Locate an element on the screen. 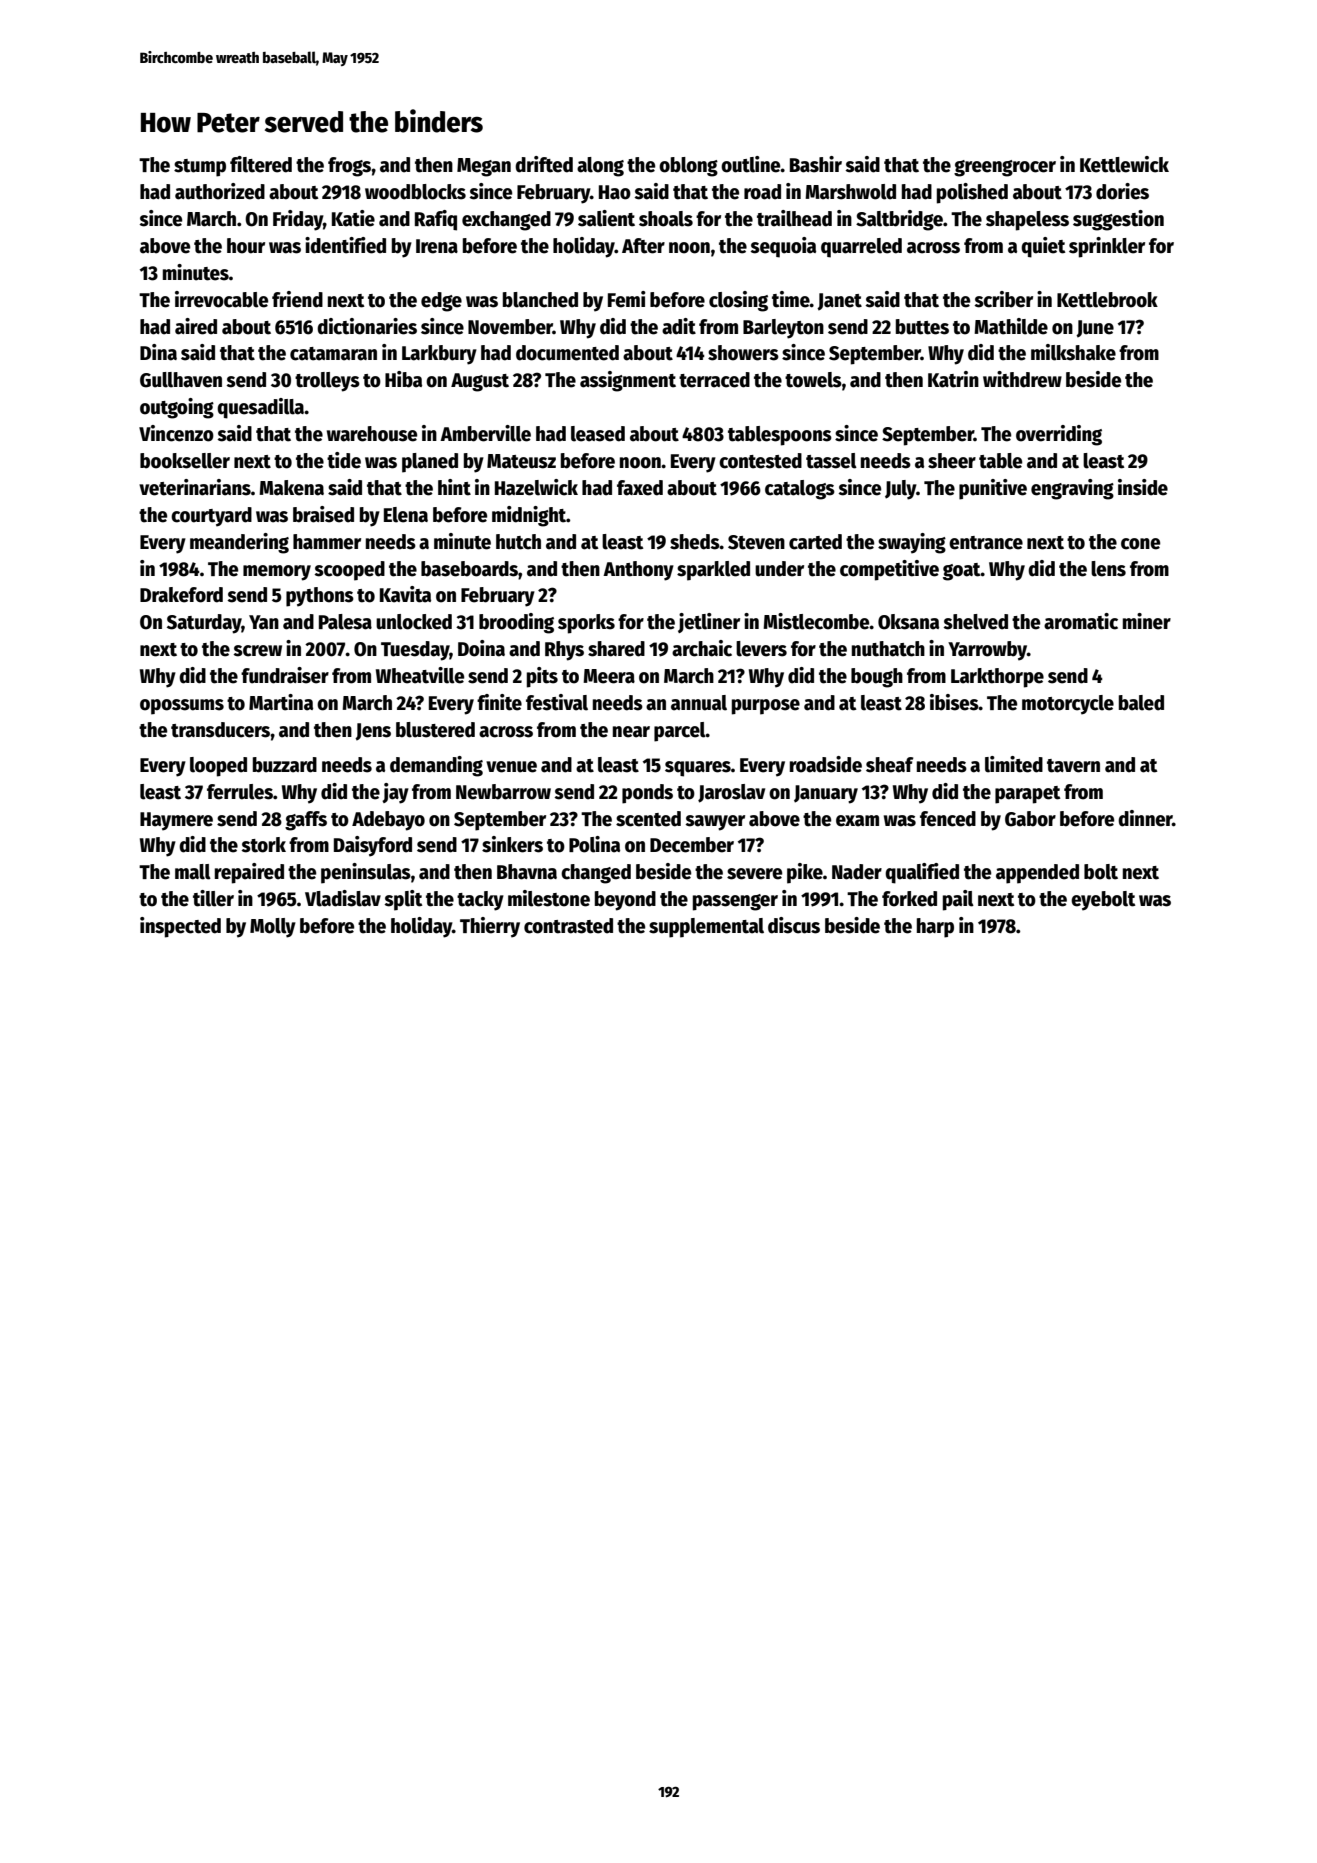 The width and height of the screenshot is (1317, 1863). pythons is located at coordinates (320, 597).
